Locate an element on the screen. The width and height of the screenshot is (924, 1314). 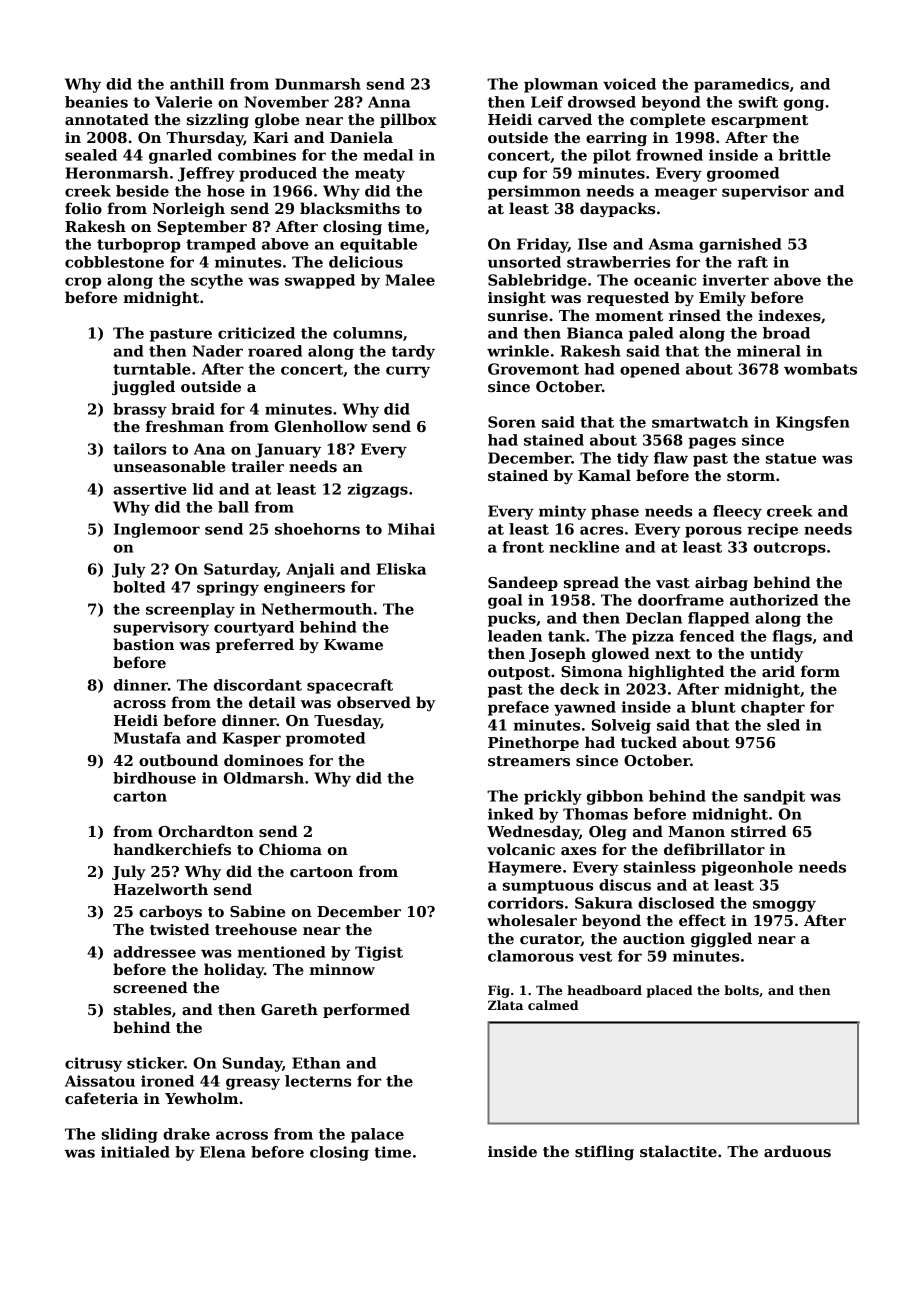
Emily is located at coordinates (722, 298).
